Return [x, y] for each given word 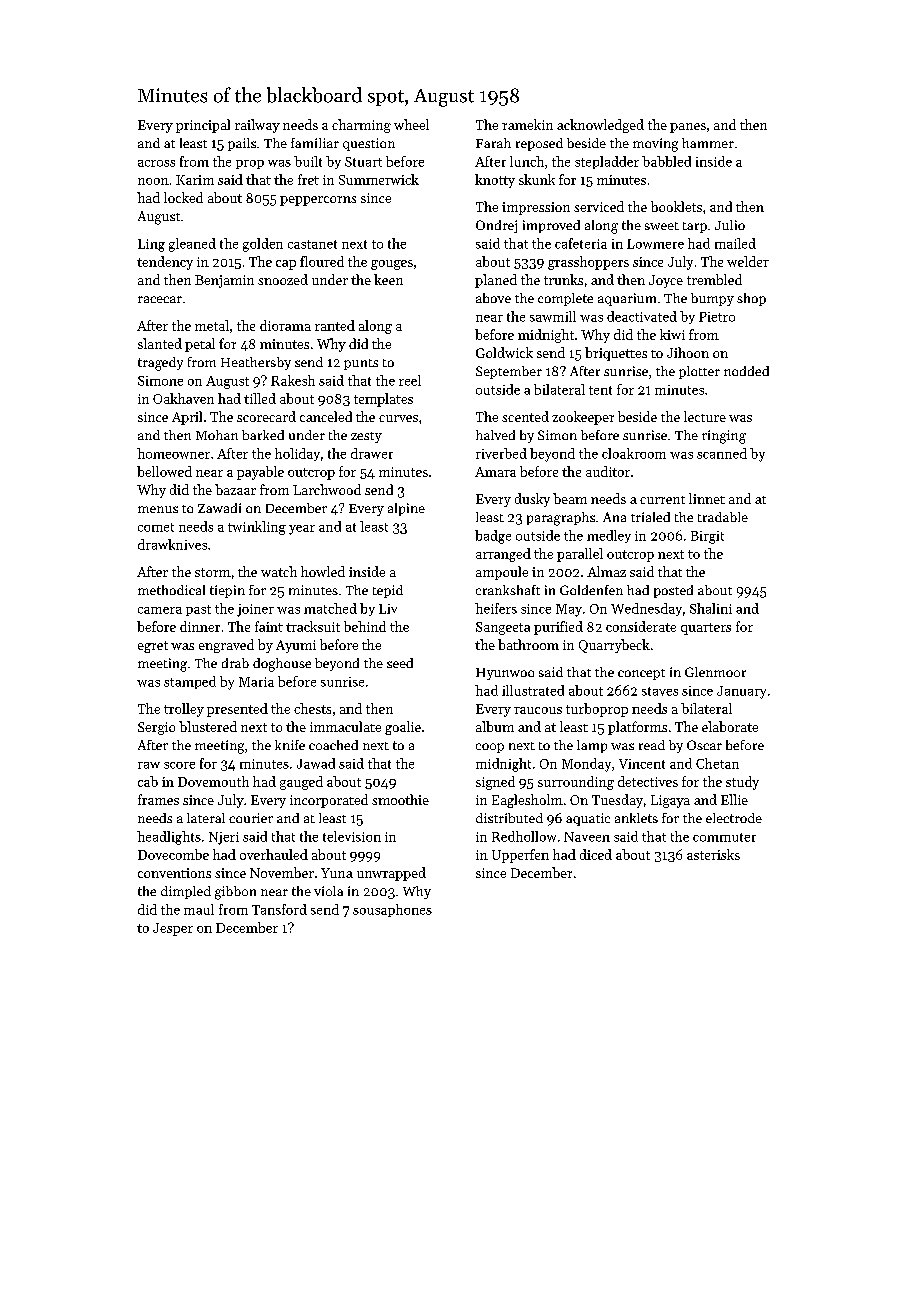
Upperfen [520, 856]
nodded [746, 371]
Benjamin [224, 281]
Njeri [224, 838]
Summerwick [379, 179]
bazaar [235, 489]
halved [495, 435]
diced [596, 854]
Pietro [717, 317]
